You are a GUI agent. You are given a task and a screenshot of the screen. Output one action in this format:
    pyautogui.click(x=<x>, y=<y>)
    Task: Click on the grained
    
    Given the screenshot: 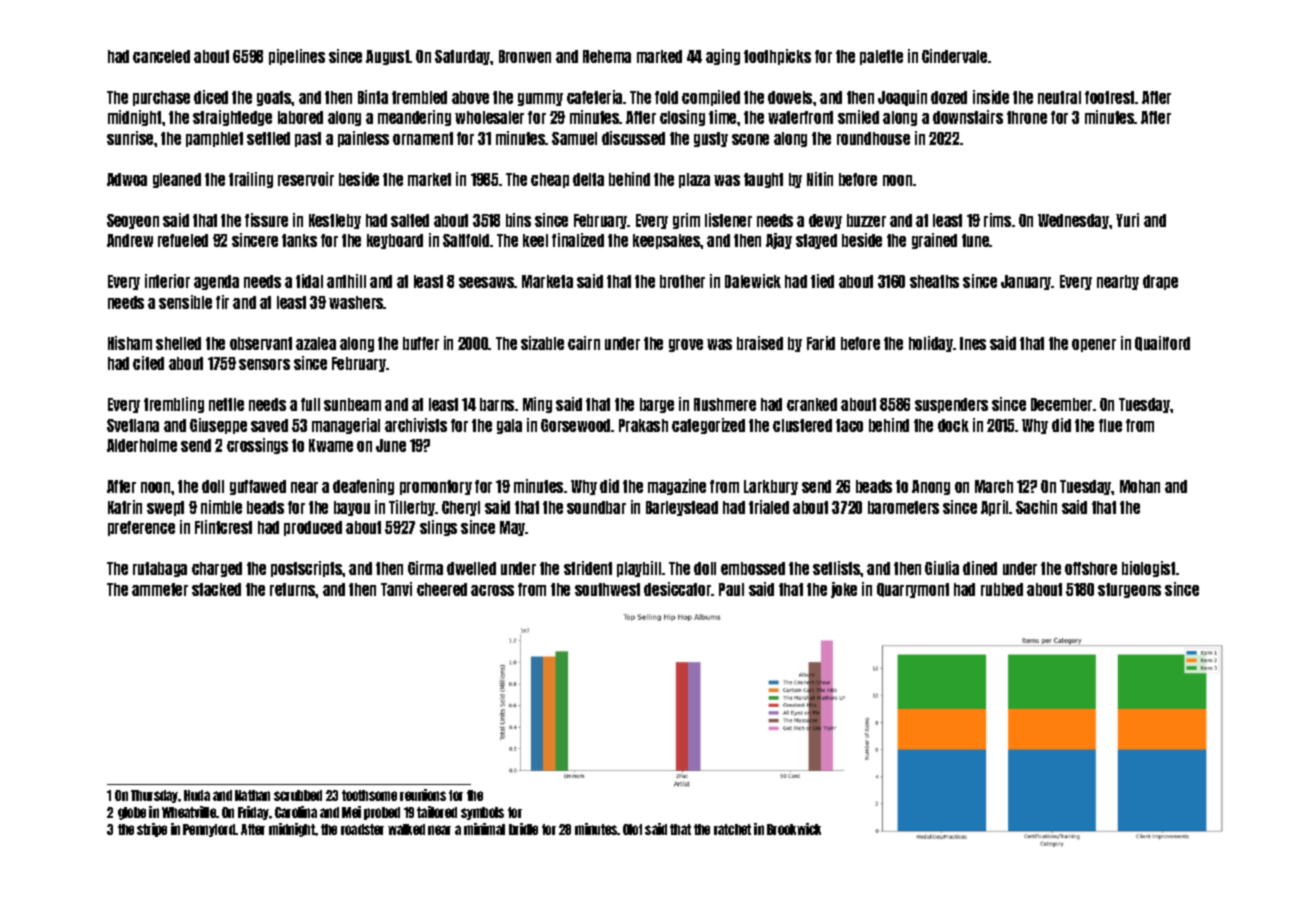 What is the action you would take?
    pyautogui.click(x=934, y=241)
